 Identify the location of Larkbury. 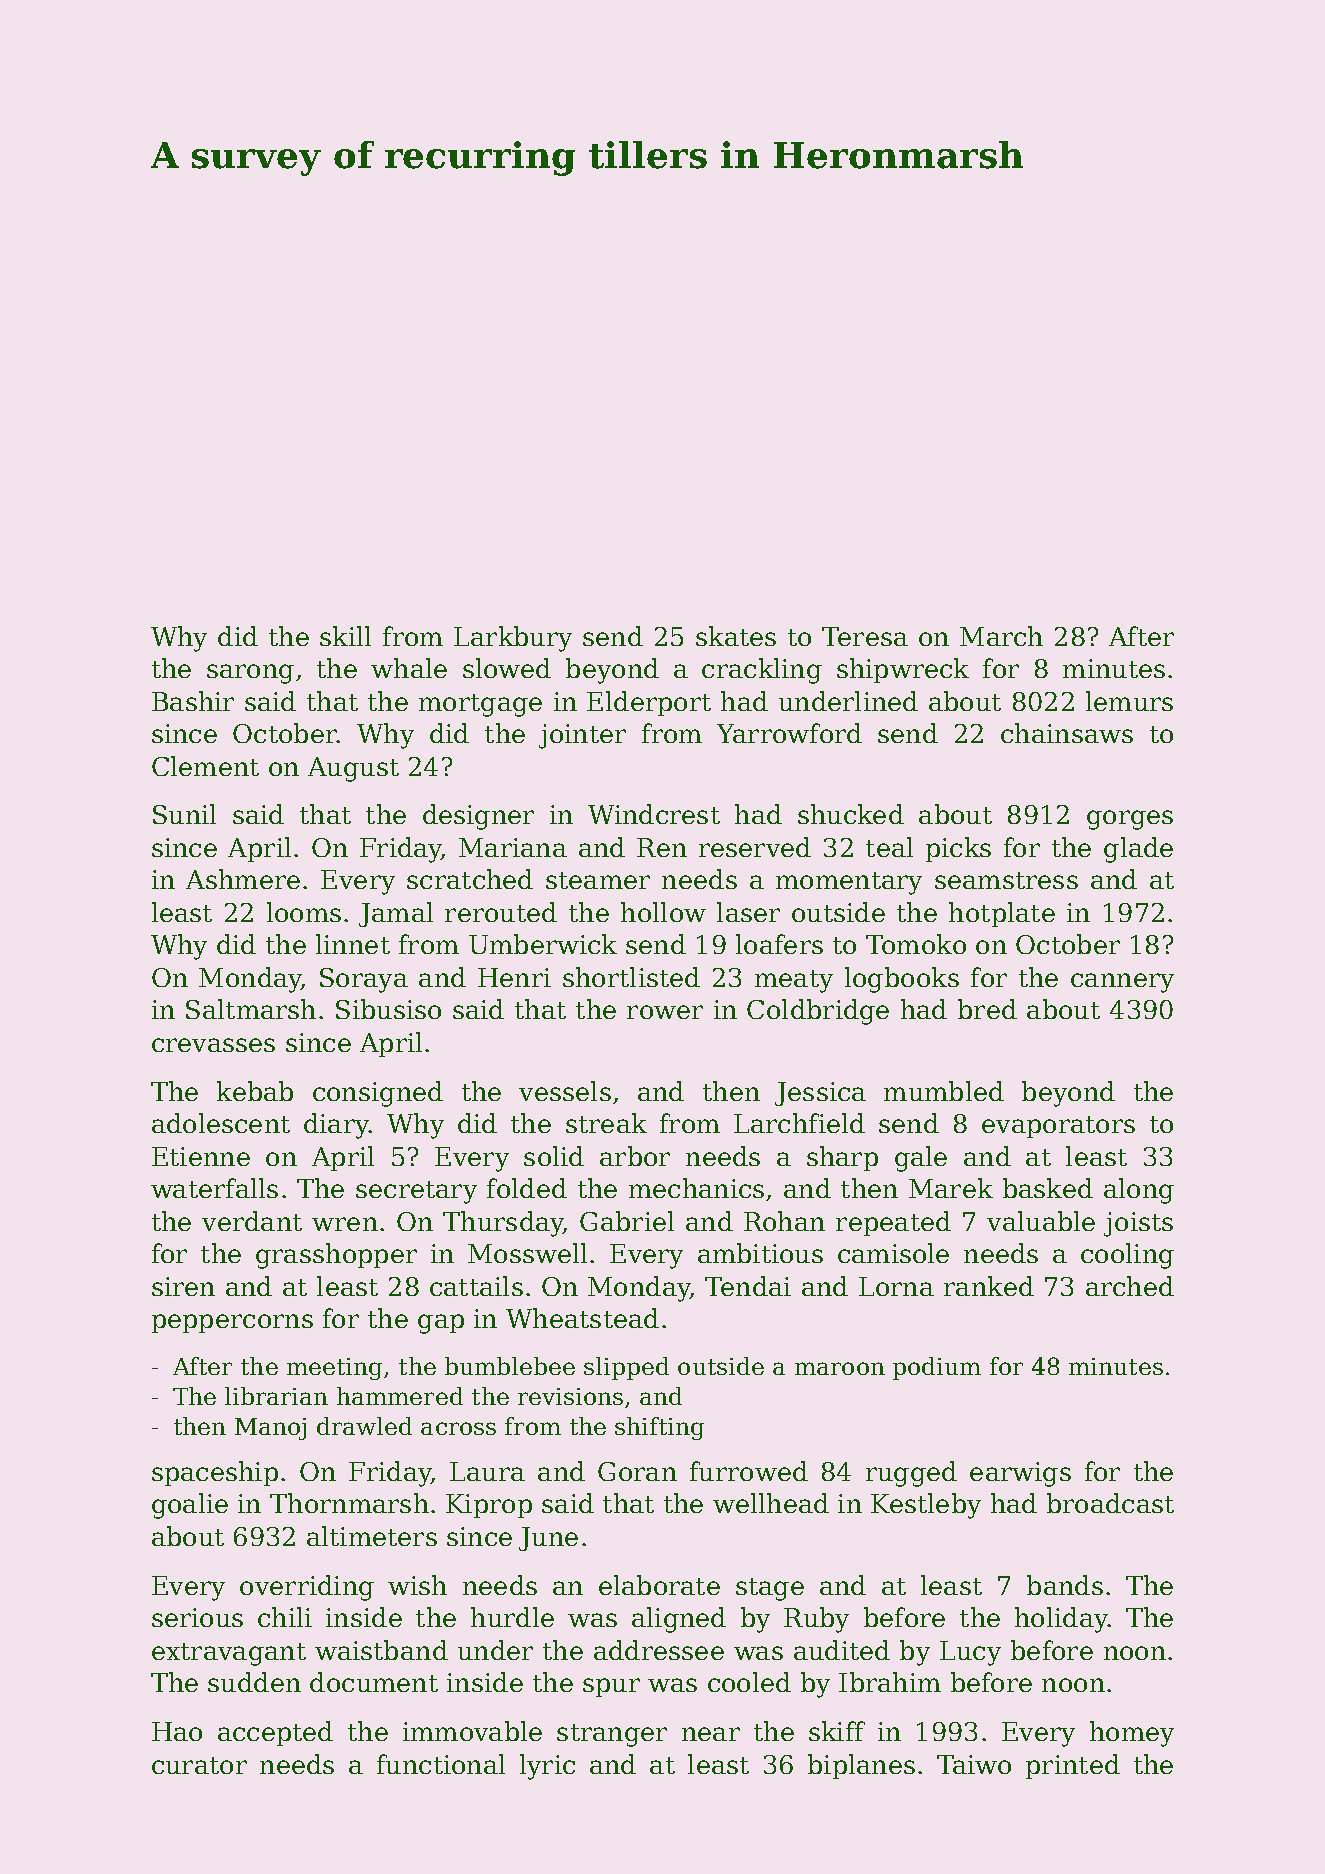
(513, 639).
